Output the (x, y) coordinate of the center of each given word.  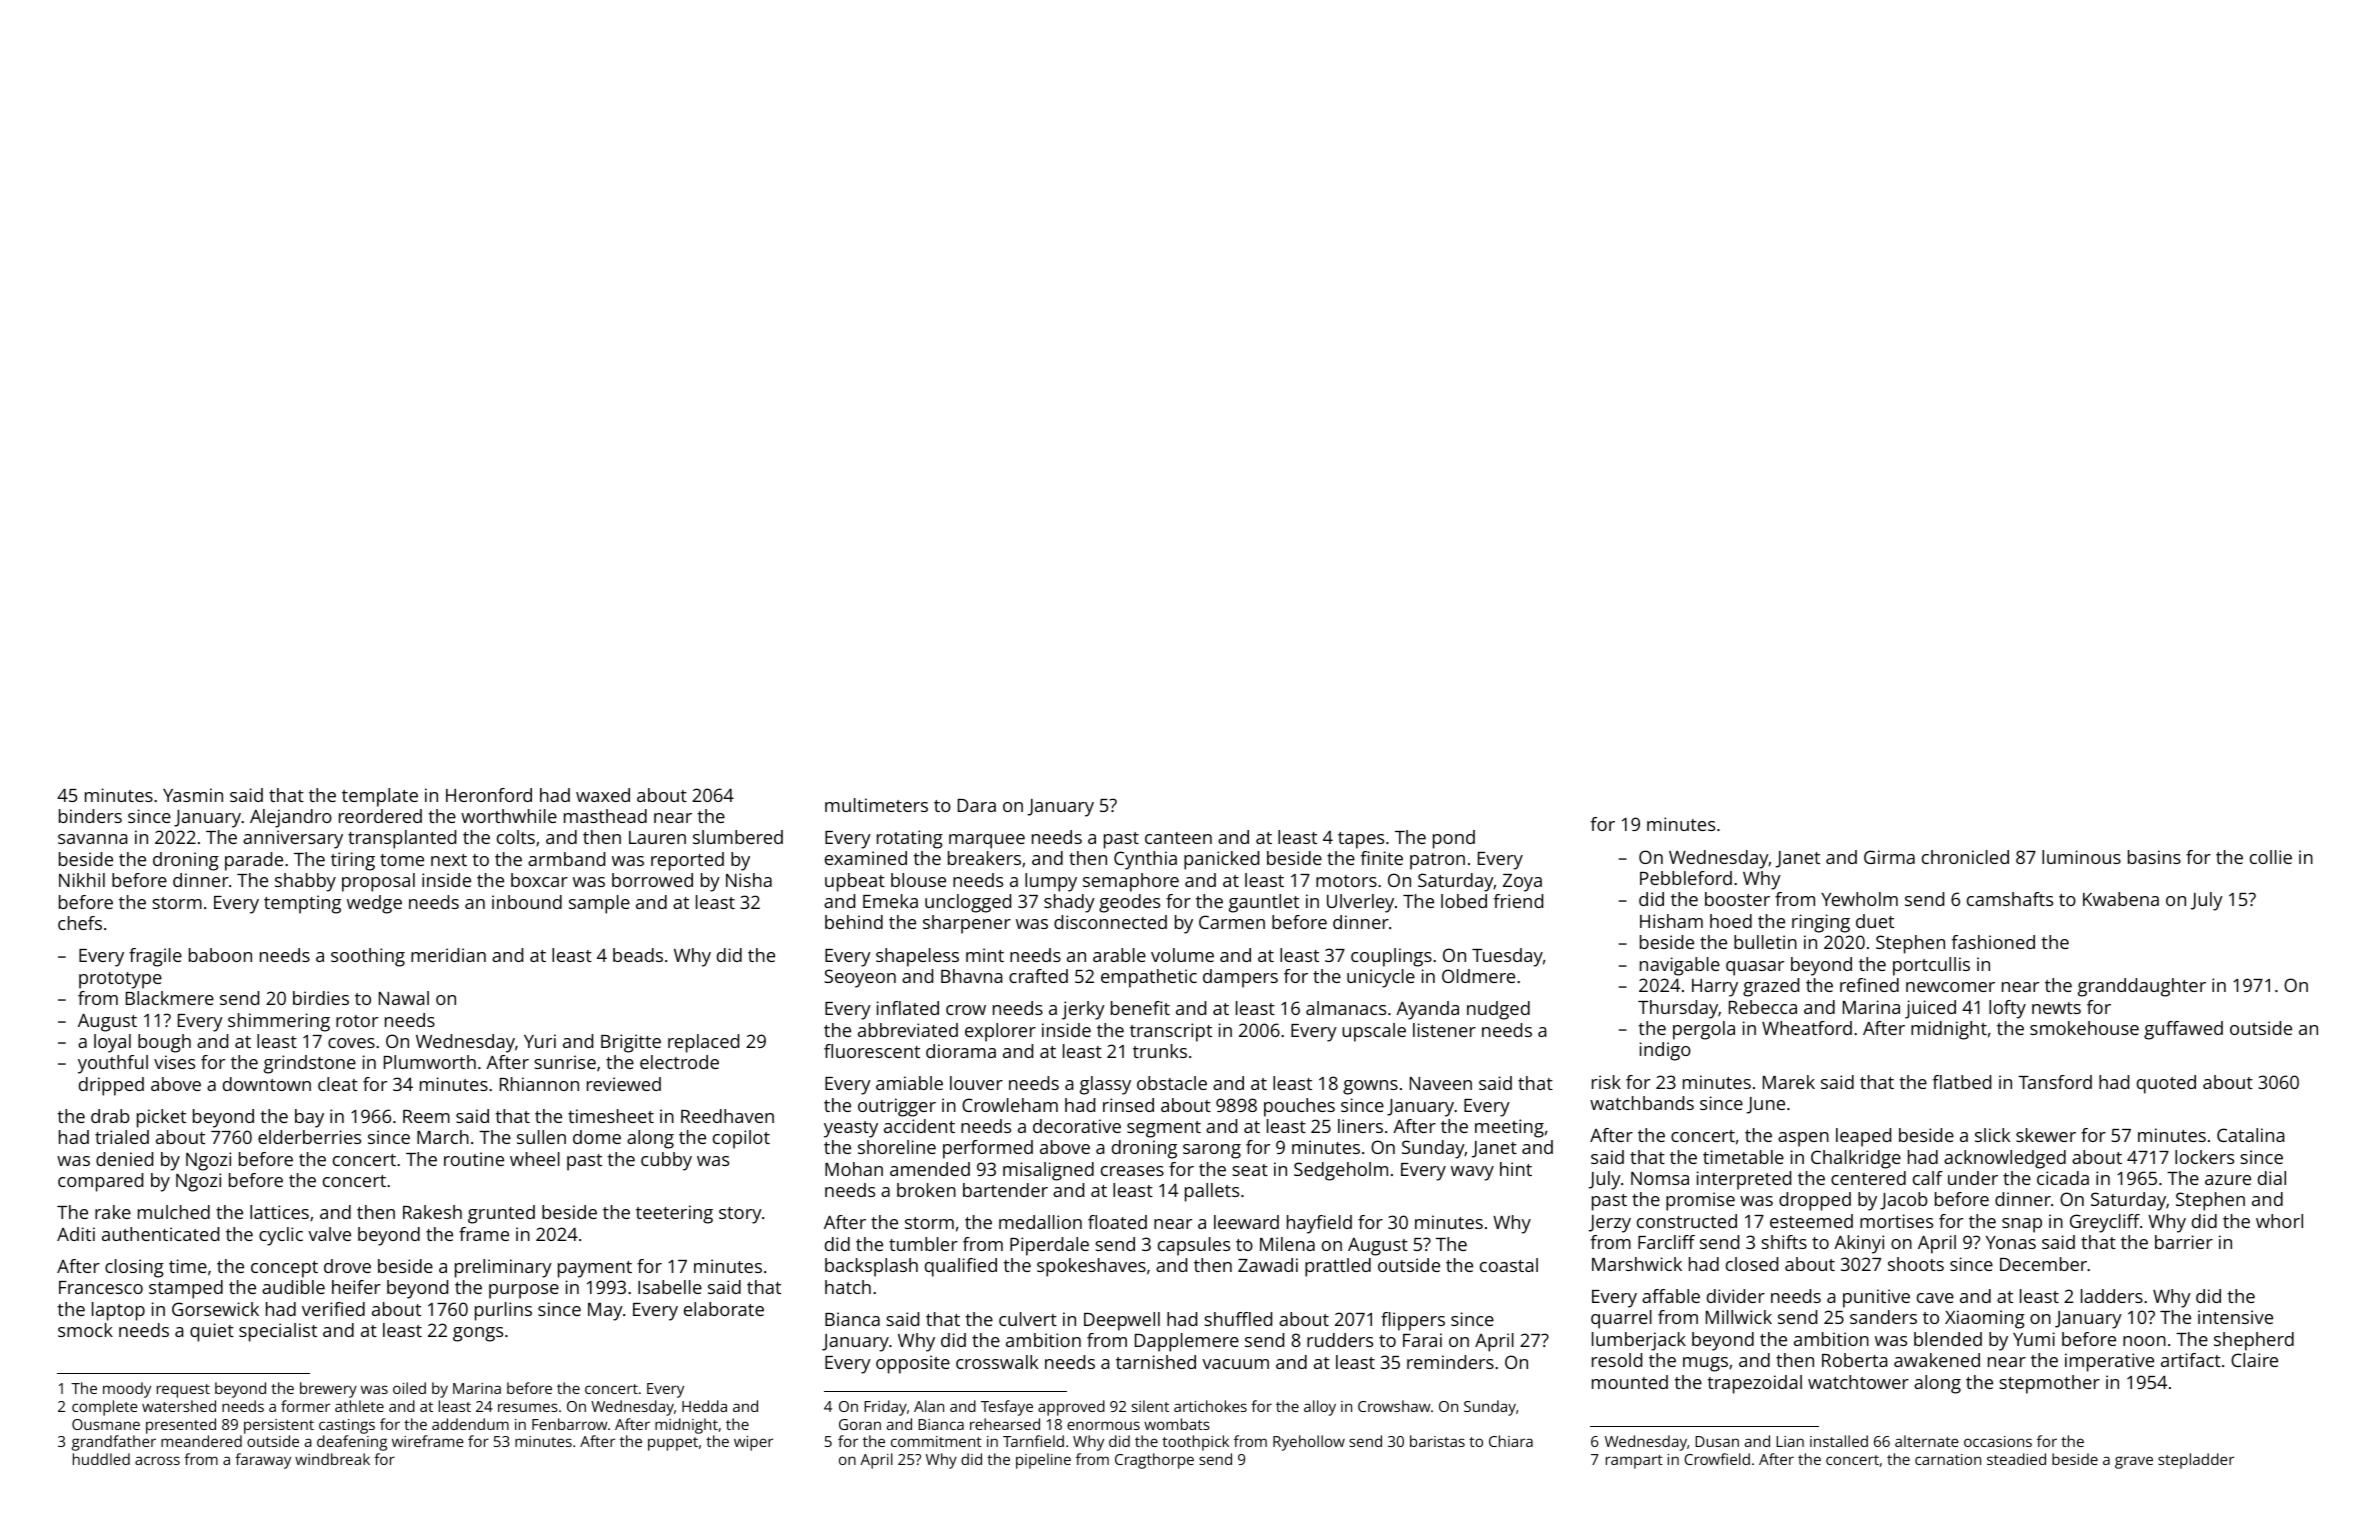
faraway (263, 1461)
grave (2134, 1462)
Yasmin (193, 795)
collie (2271, 857)
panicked (1221, 860)
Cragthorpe (1154, 1461)
